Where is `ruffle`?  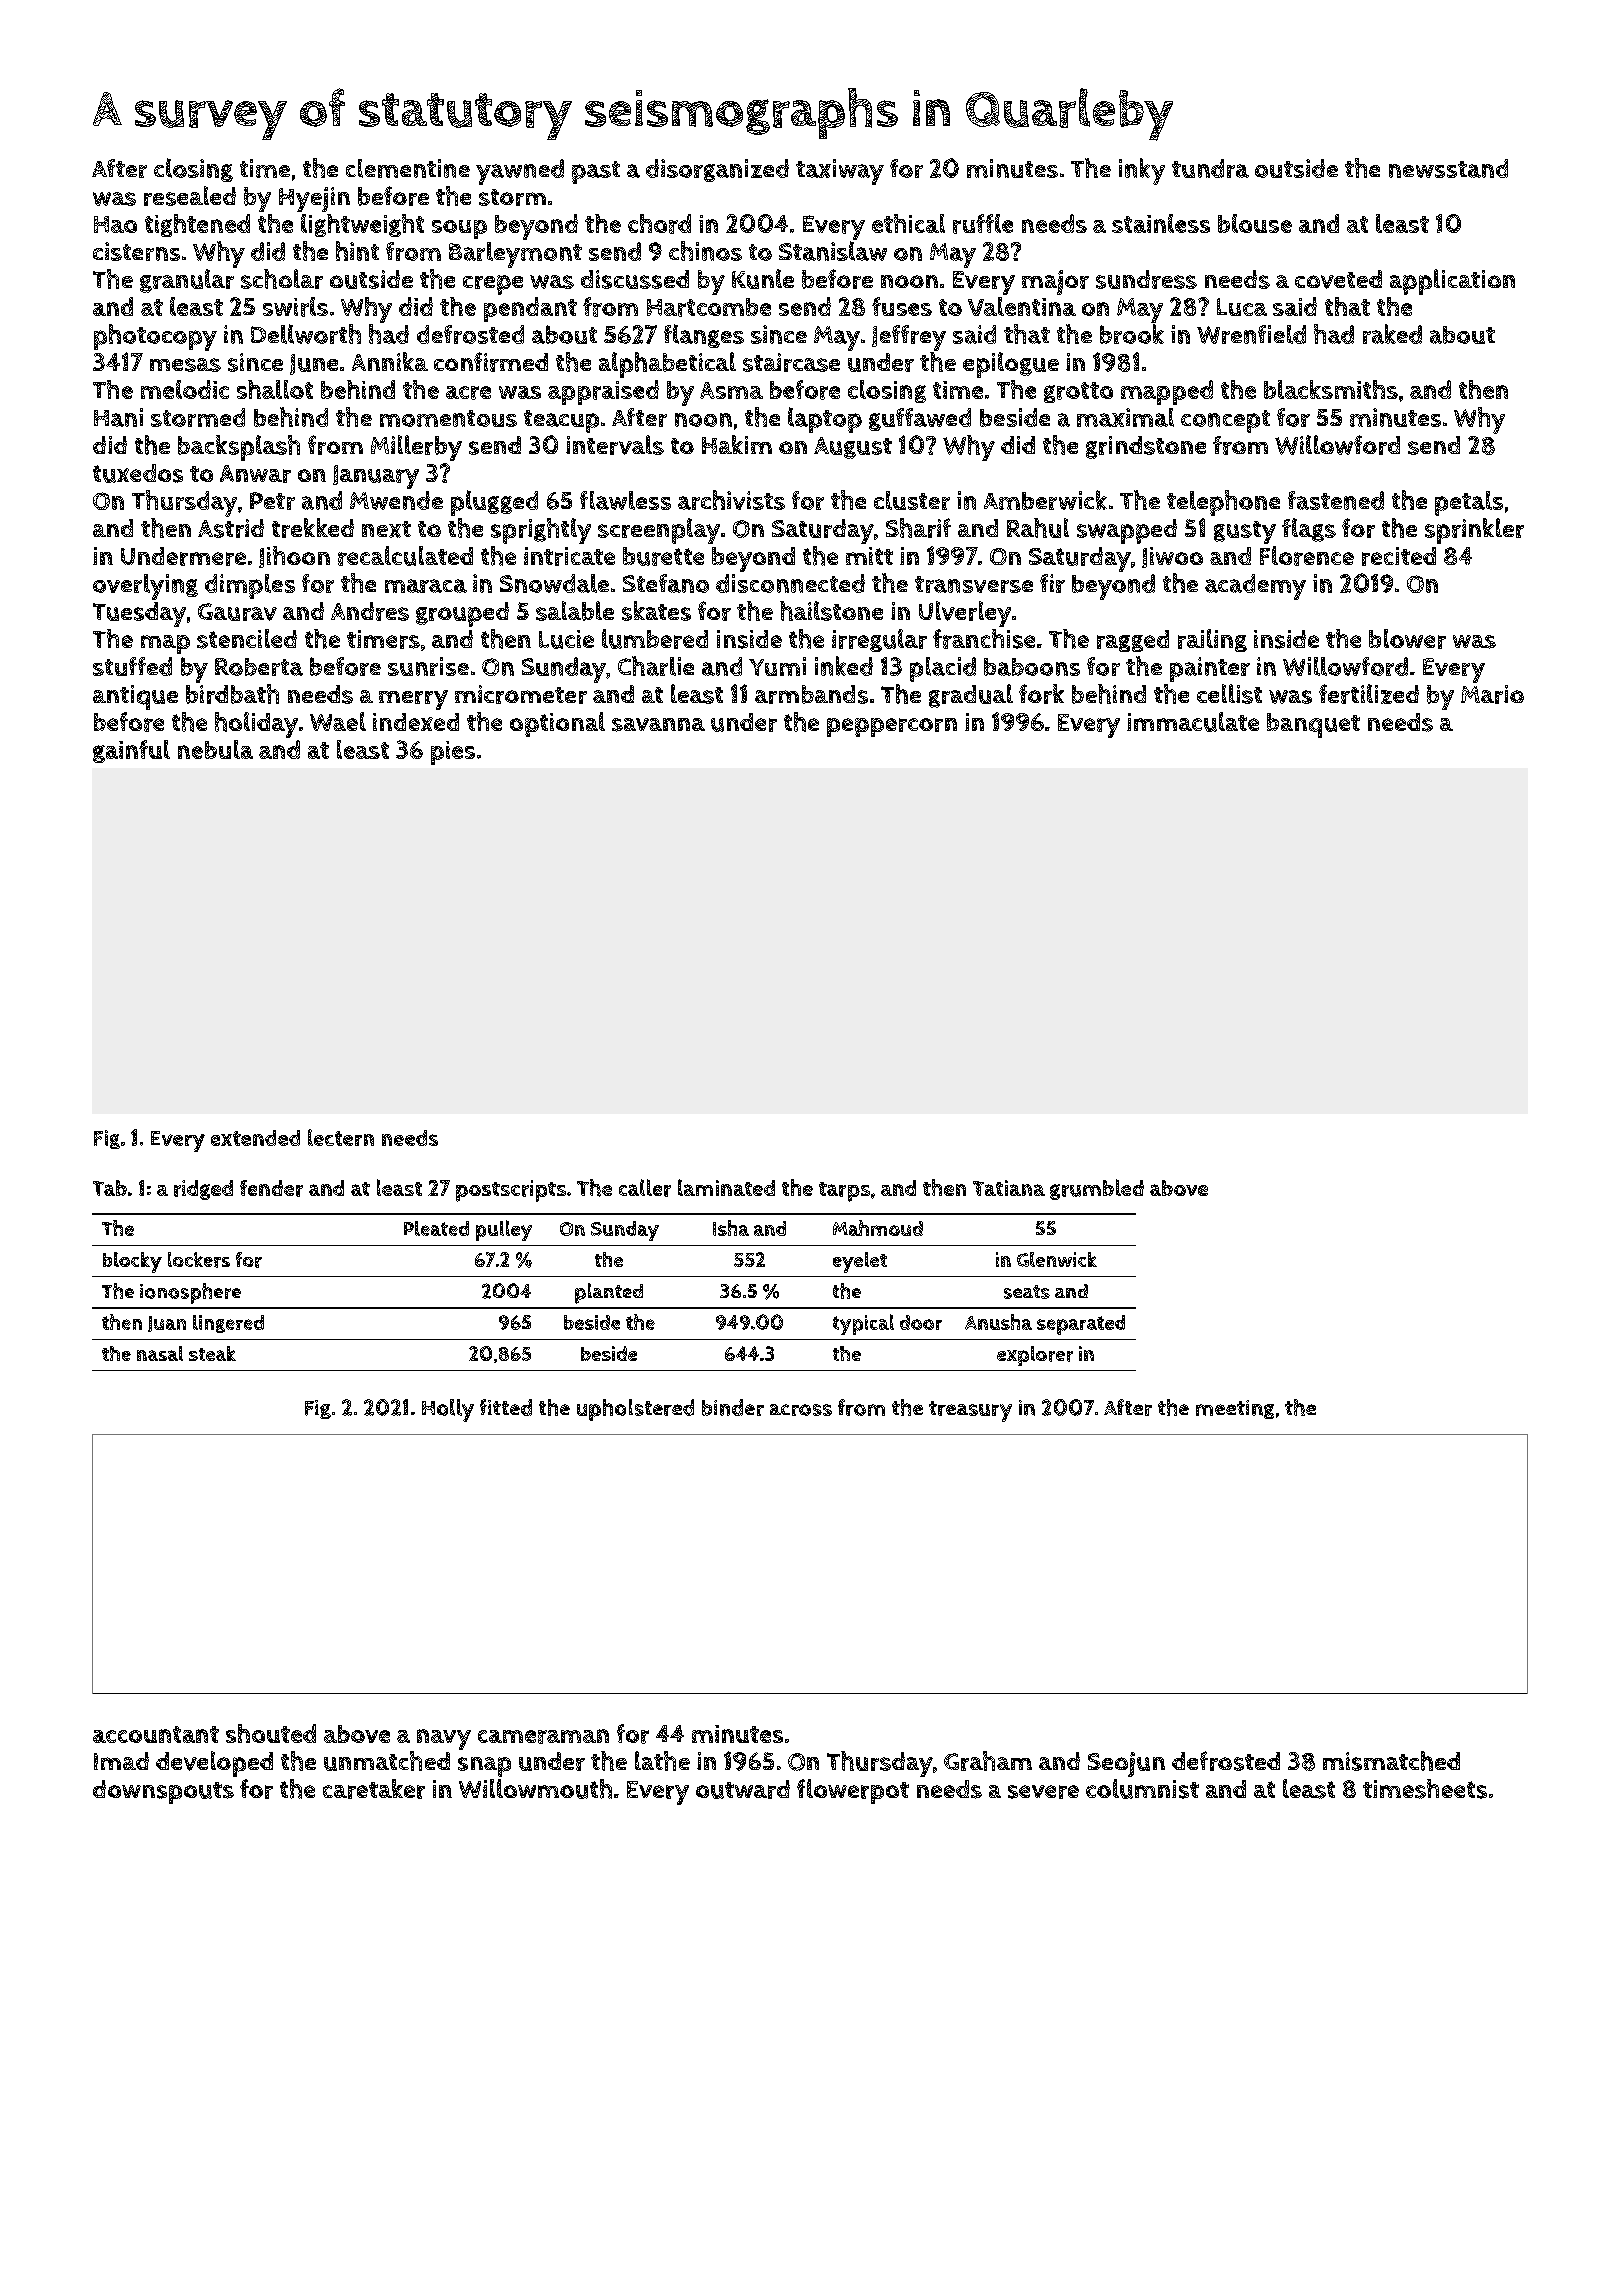
ruffle is located at coordinates (983, 224).
